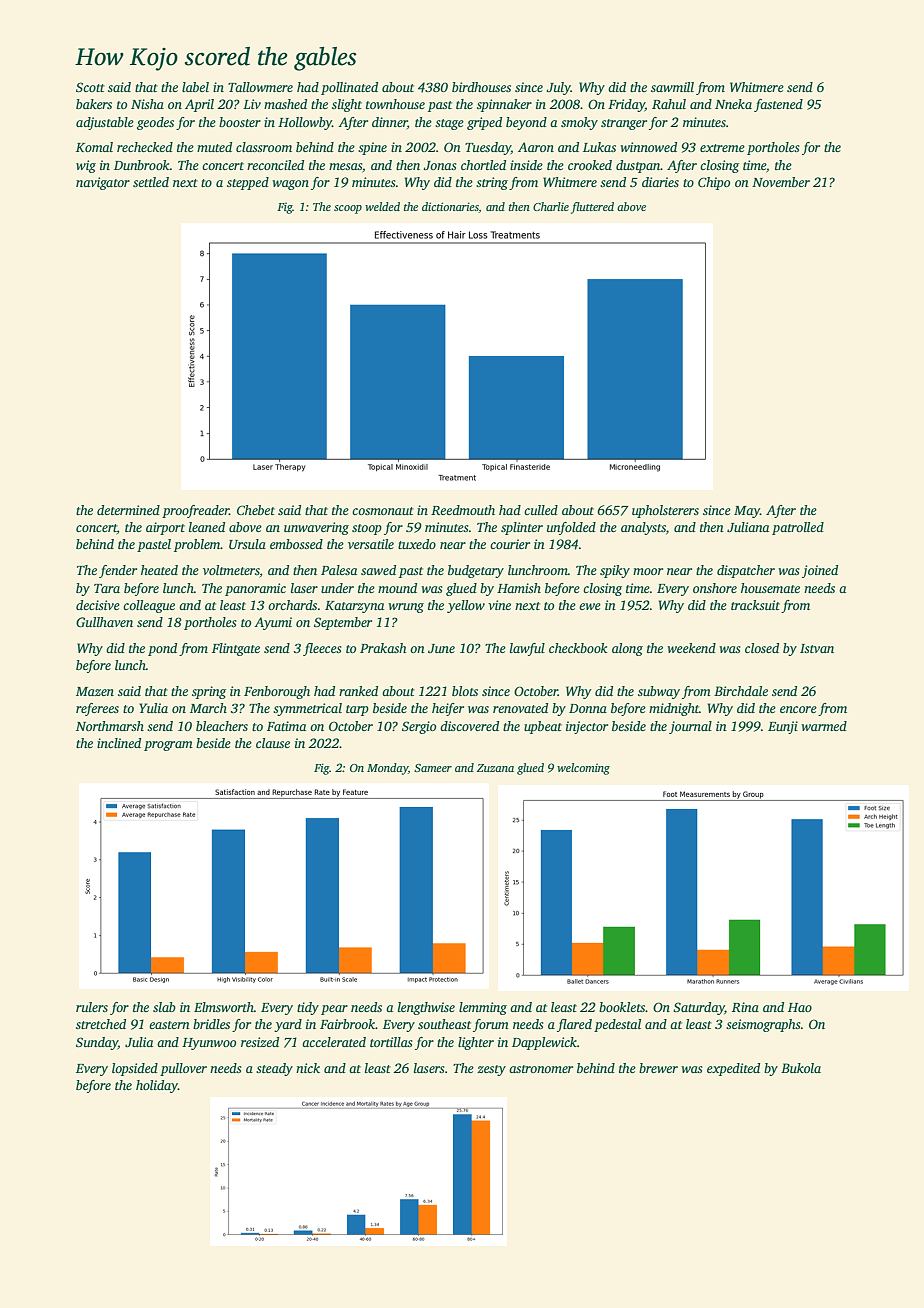 The height and width of the screenshot is (1308, 924). What do you see at coordinates (135, 1069) in the screenshot?
I see `lopsided` at bounding box center [135, 1069].
